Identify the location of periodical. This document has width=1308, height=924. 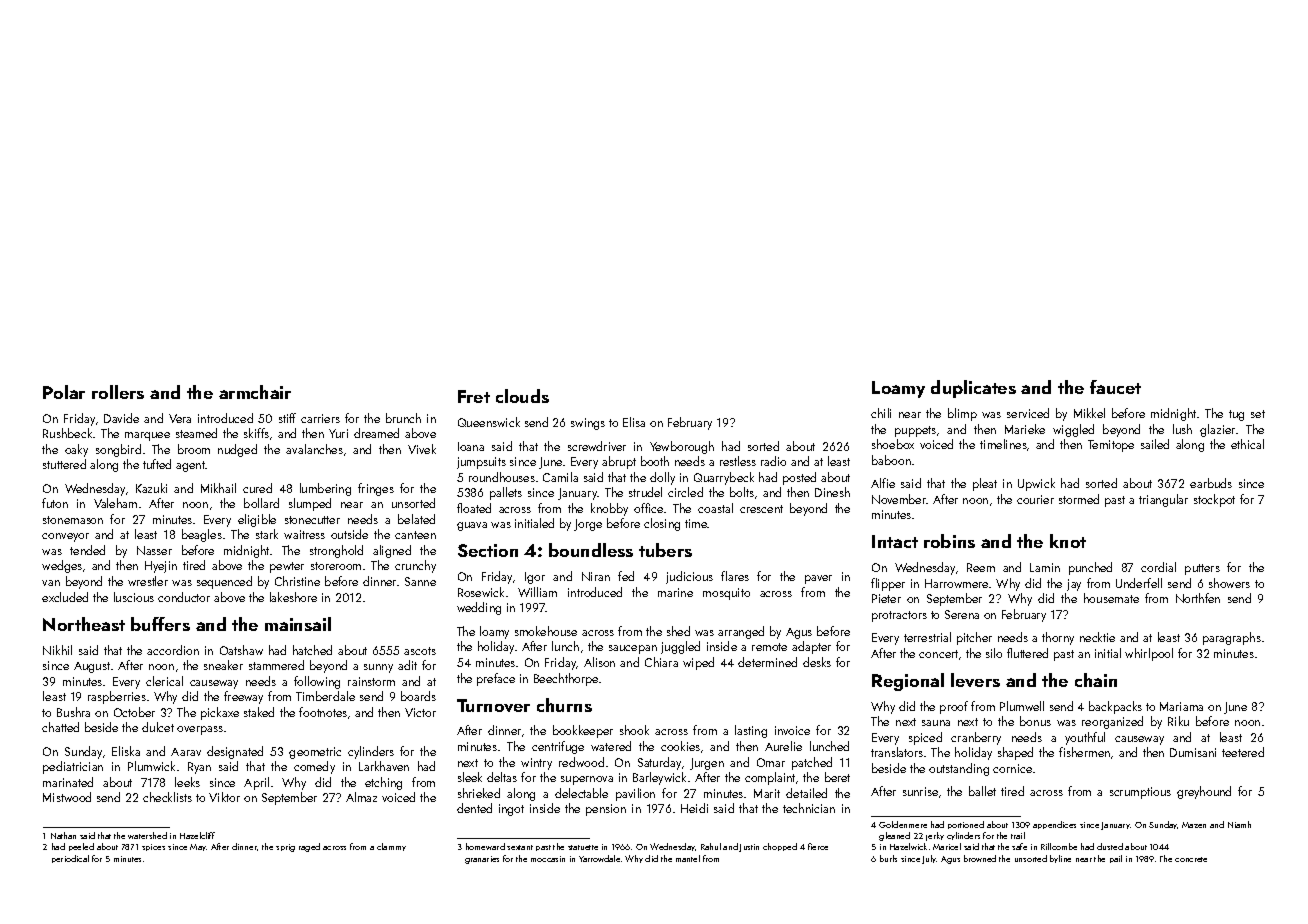
(70, 859).
